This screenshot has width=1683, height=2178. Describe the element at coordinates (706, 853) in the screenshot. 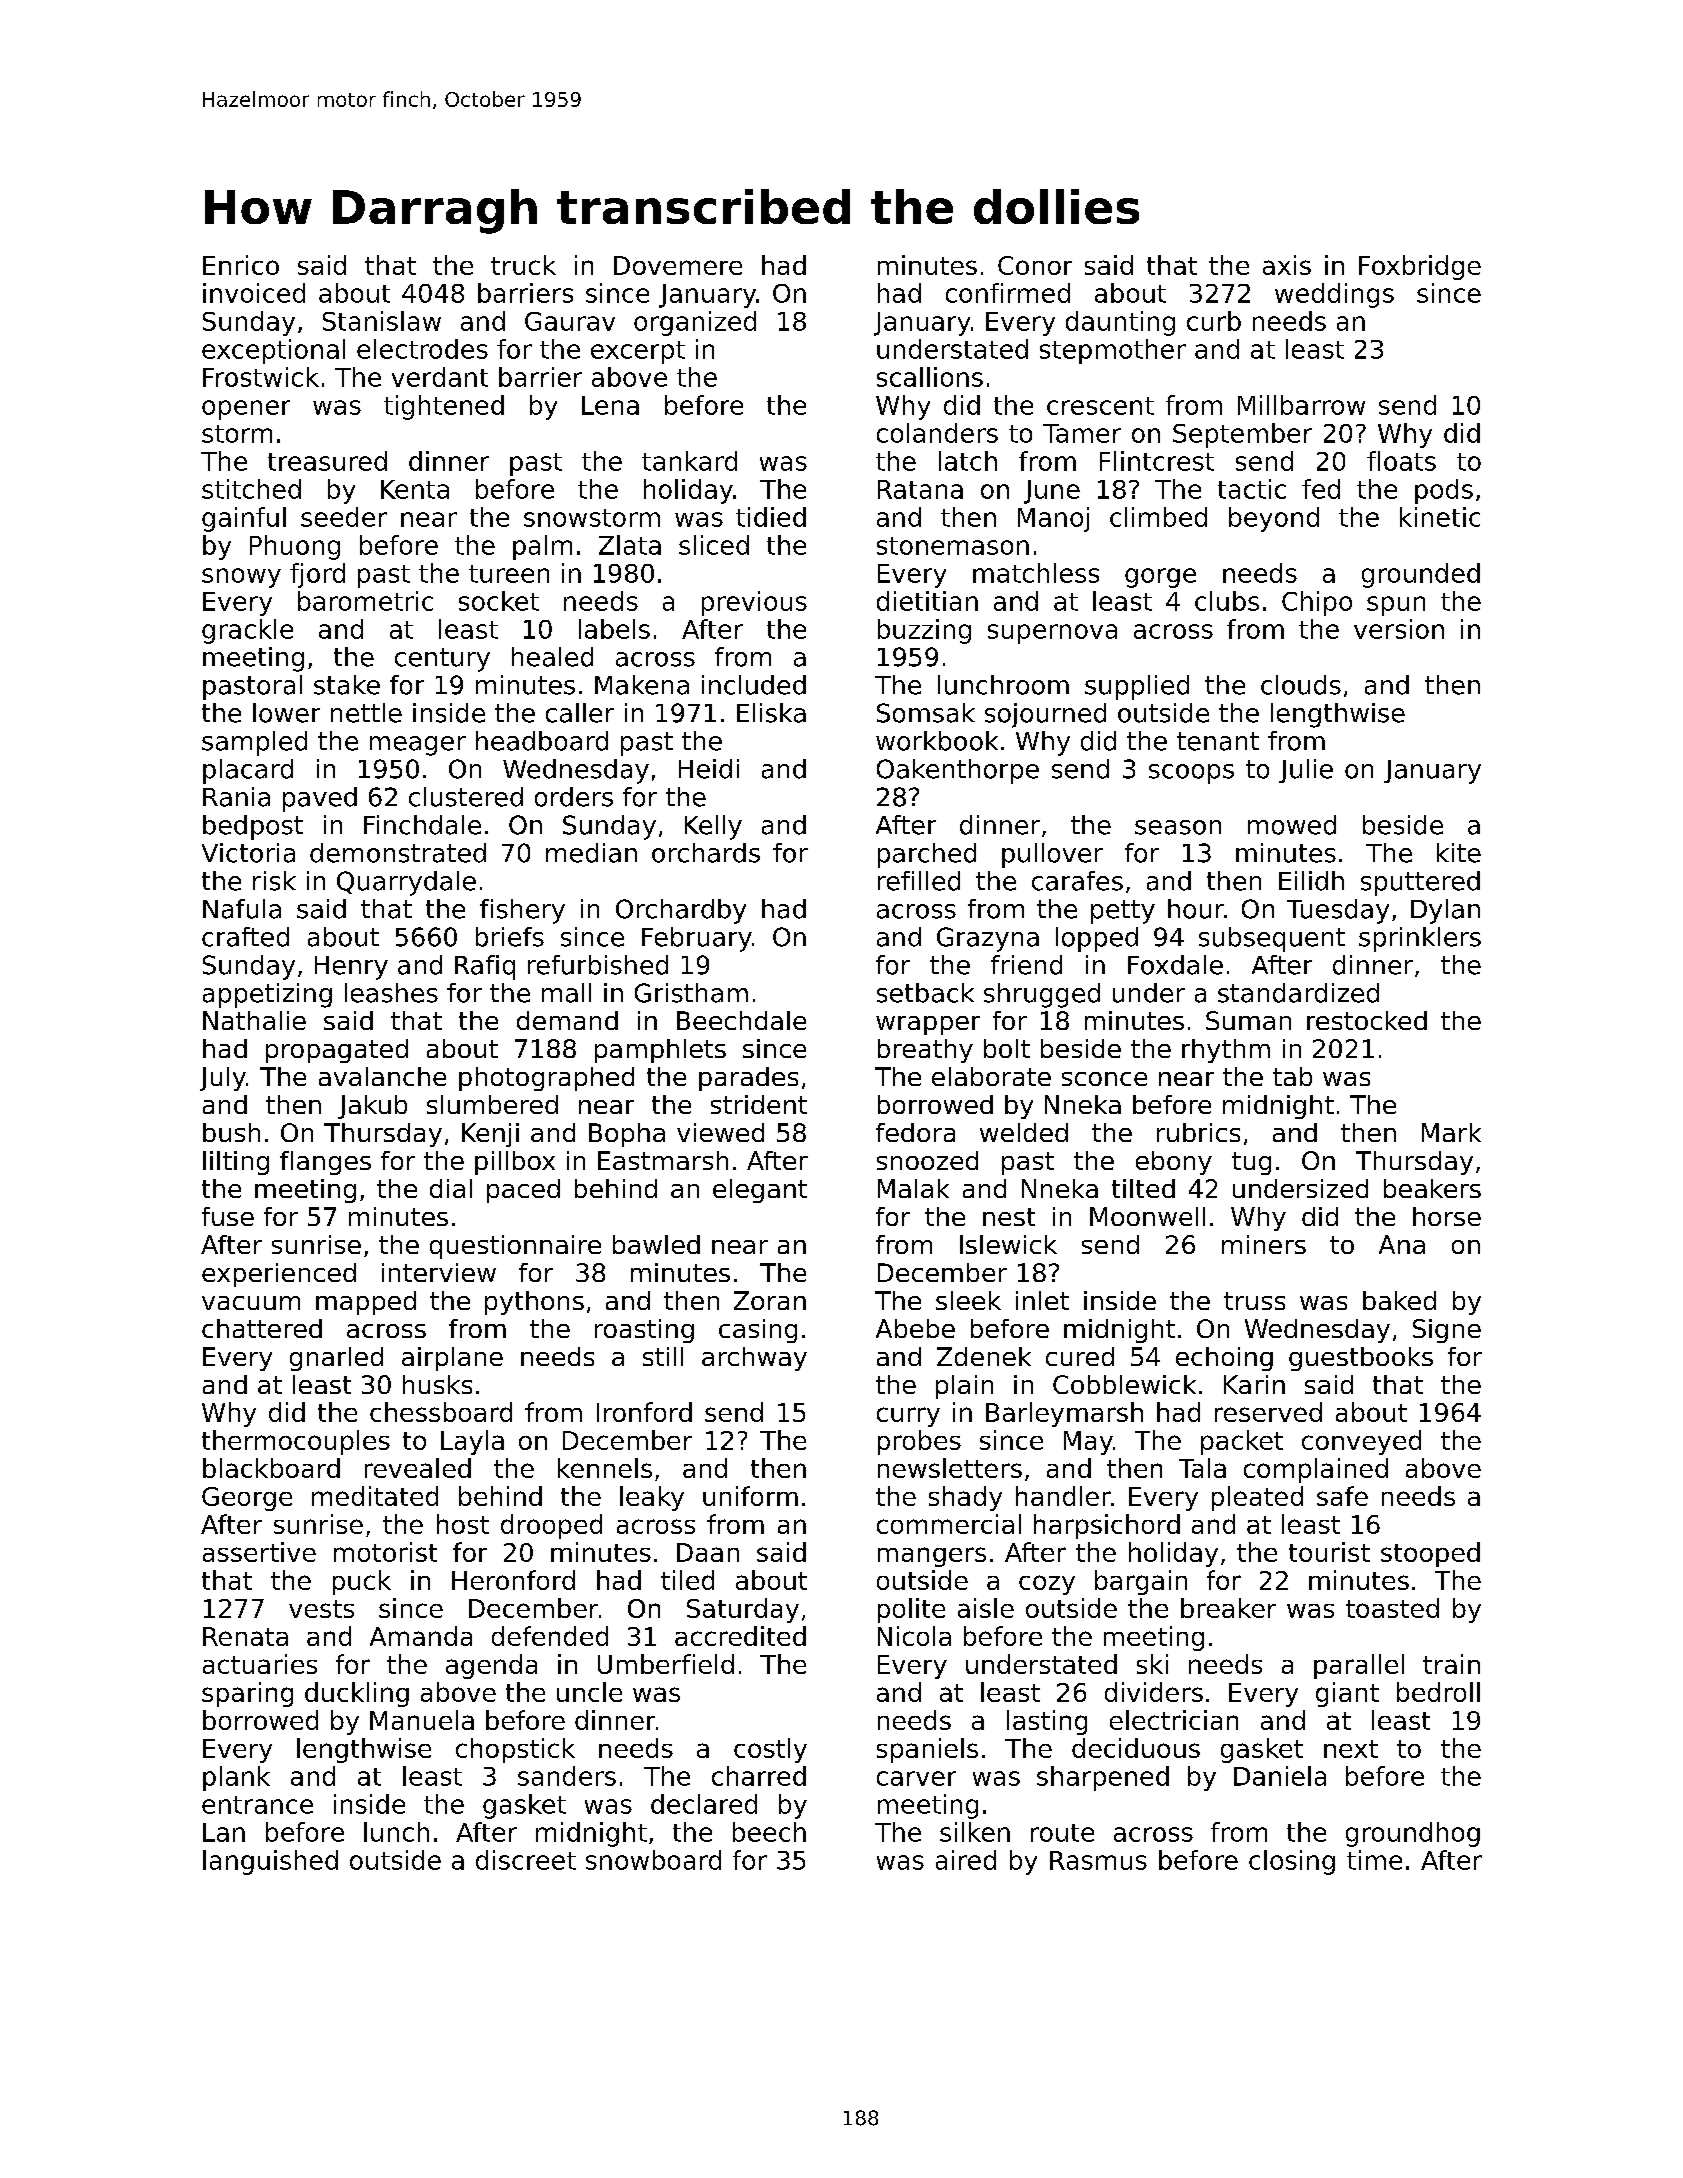

I see `orchards` at that location.
